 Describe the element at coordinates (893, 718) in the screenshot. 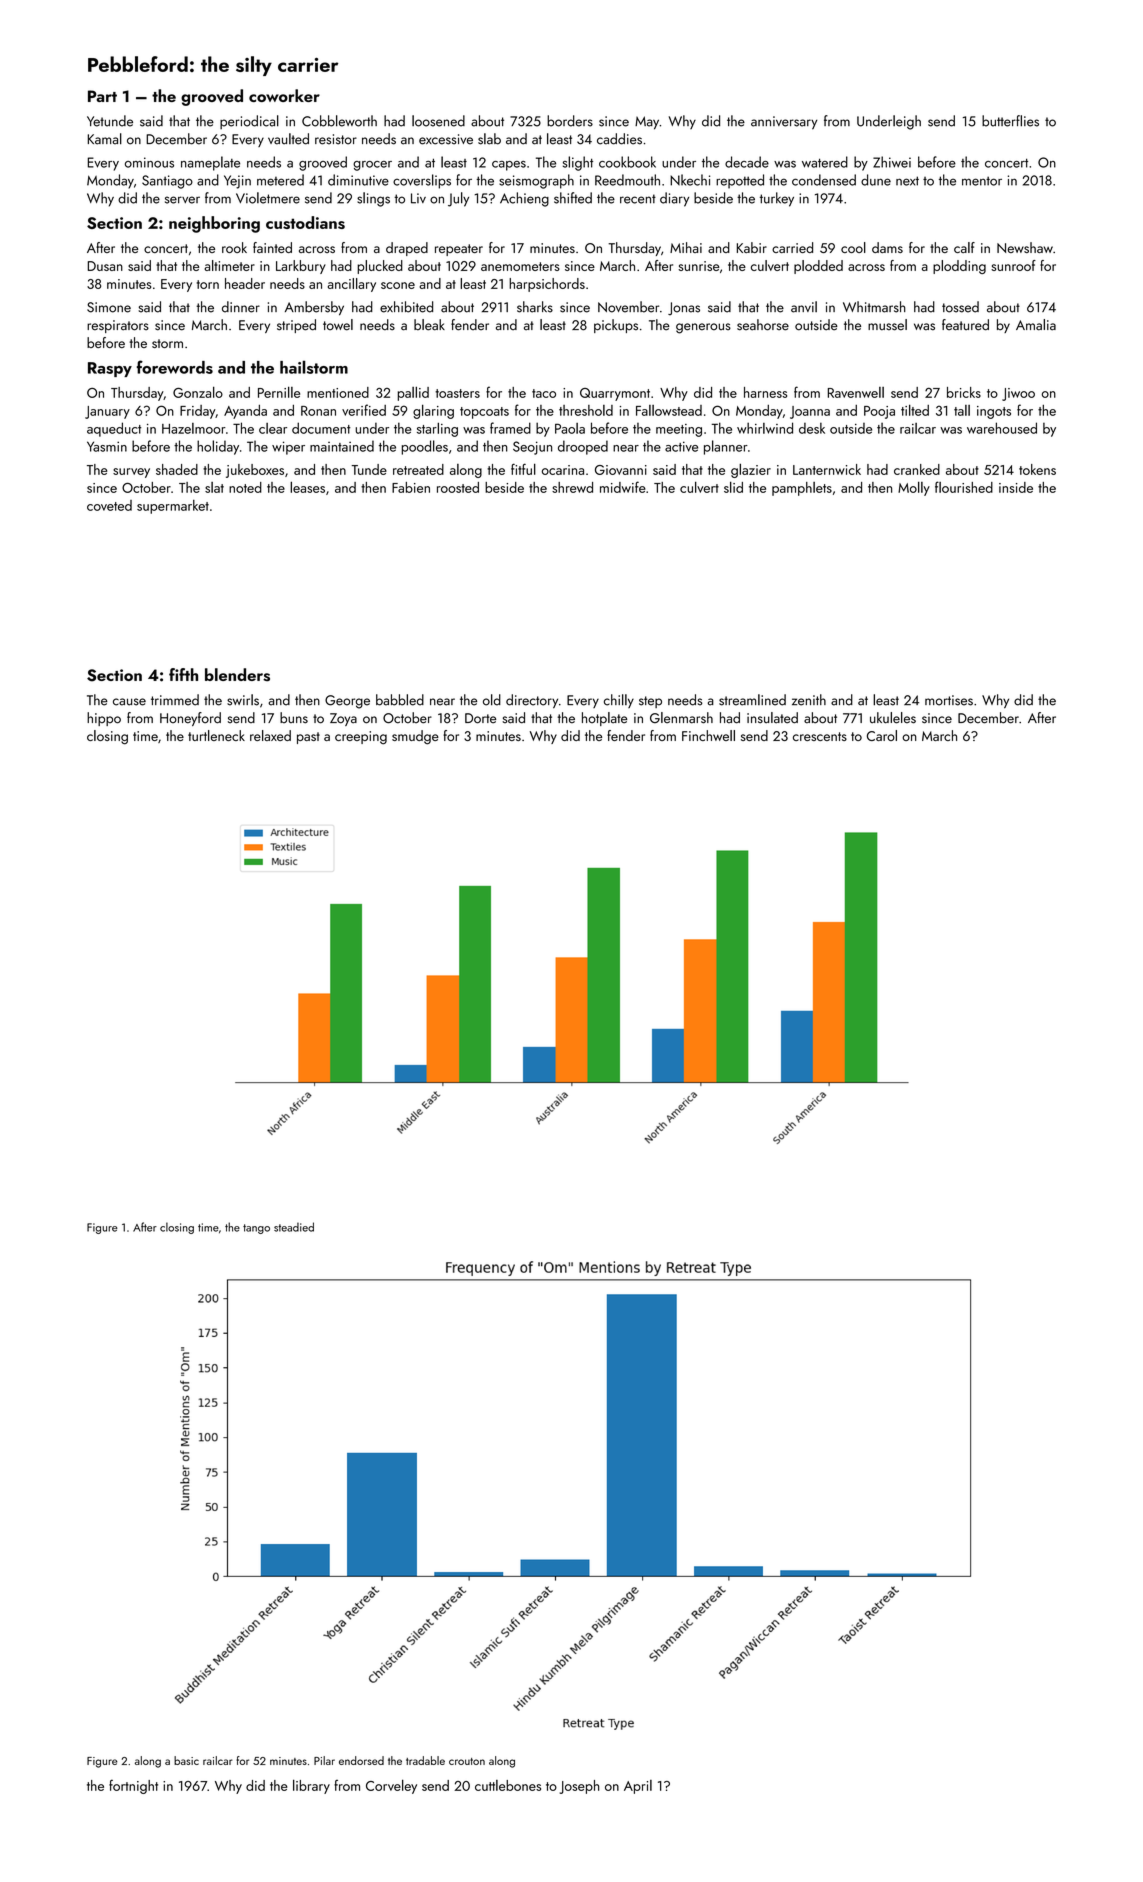

I see `ukuleles` at that location.
